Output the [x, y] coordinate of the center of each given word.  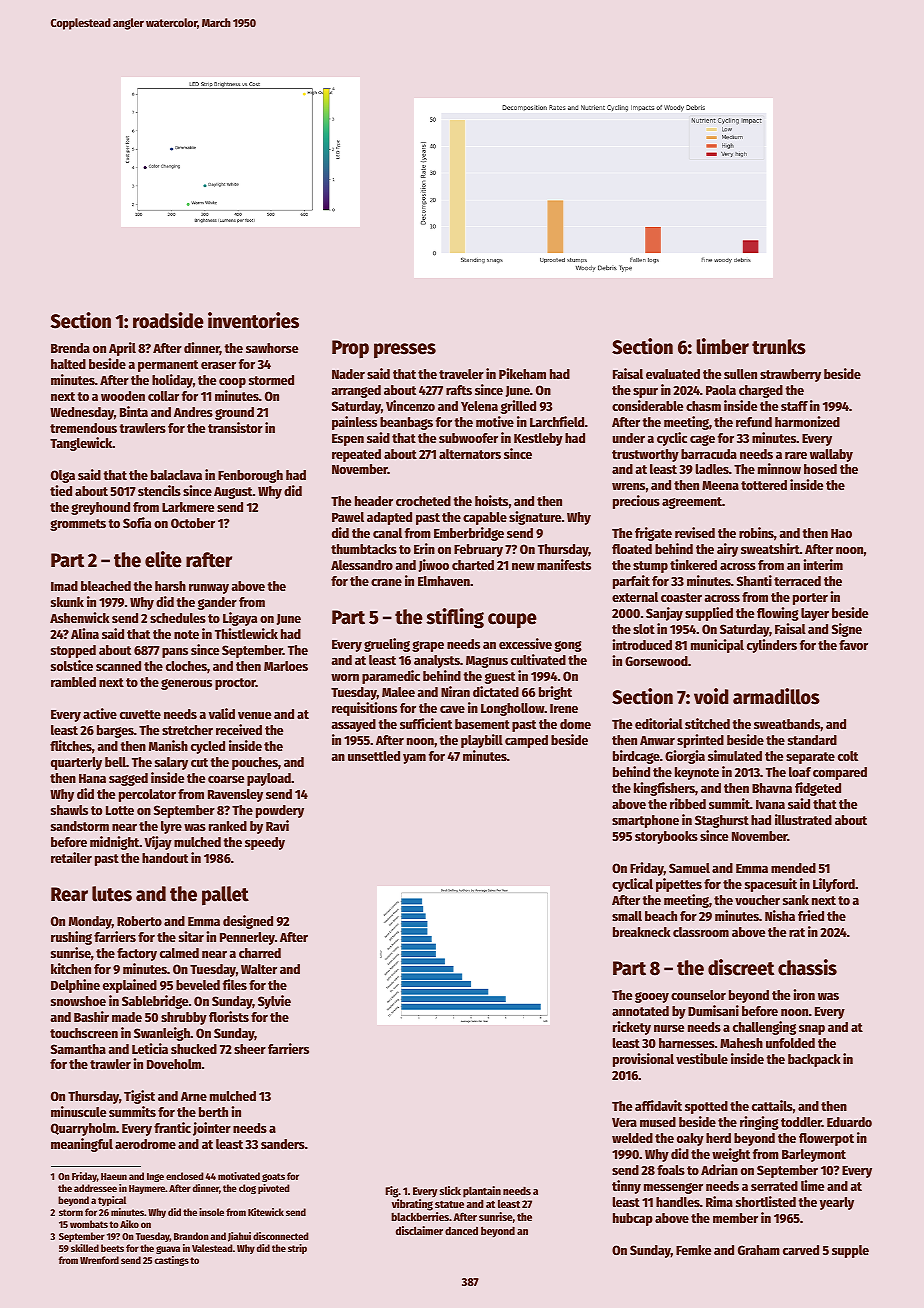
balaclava [176, 475]
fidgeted [818, 789]
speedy [265, 843]
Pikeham [522, 373]
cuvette [140, 714]
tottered [764, 485]
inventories [253, 320]
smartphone [645, 821]
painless [354, 423]
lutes [112, 894]
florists [229, 1016]
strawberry [790, 375]
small [627, 916]
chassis [807, 967]
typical [112, 1201]
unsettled [374, 756]
